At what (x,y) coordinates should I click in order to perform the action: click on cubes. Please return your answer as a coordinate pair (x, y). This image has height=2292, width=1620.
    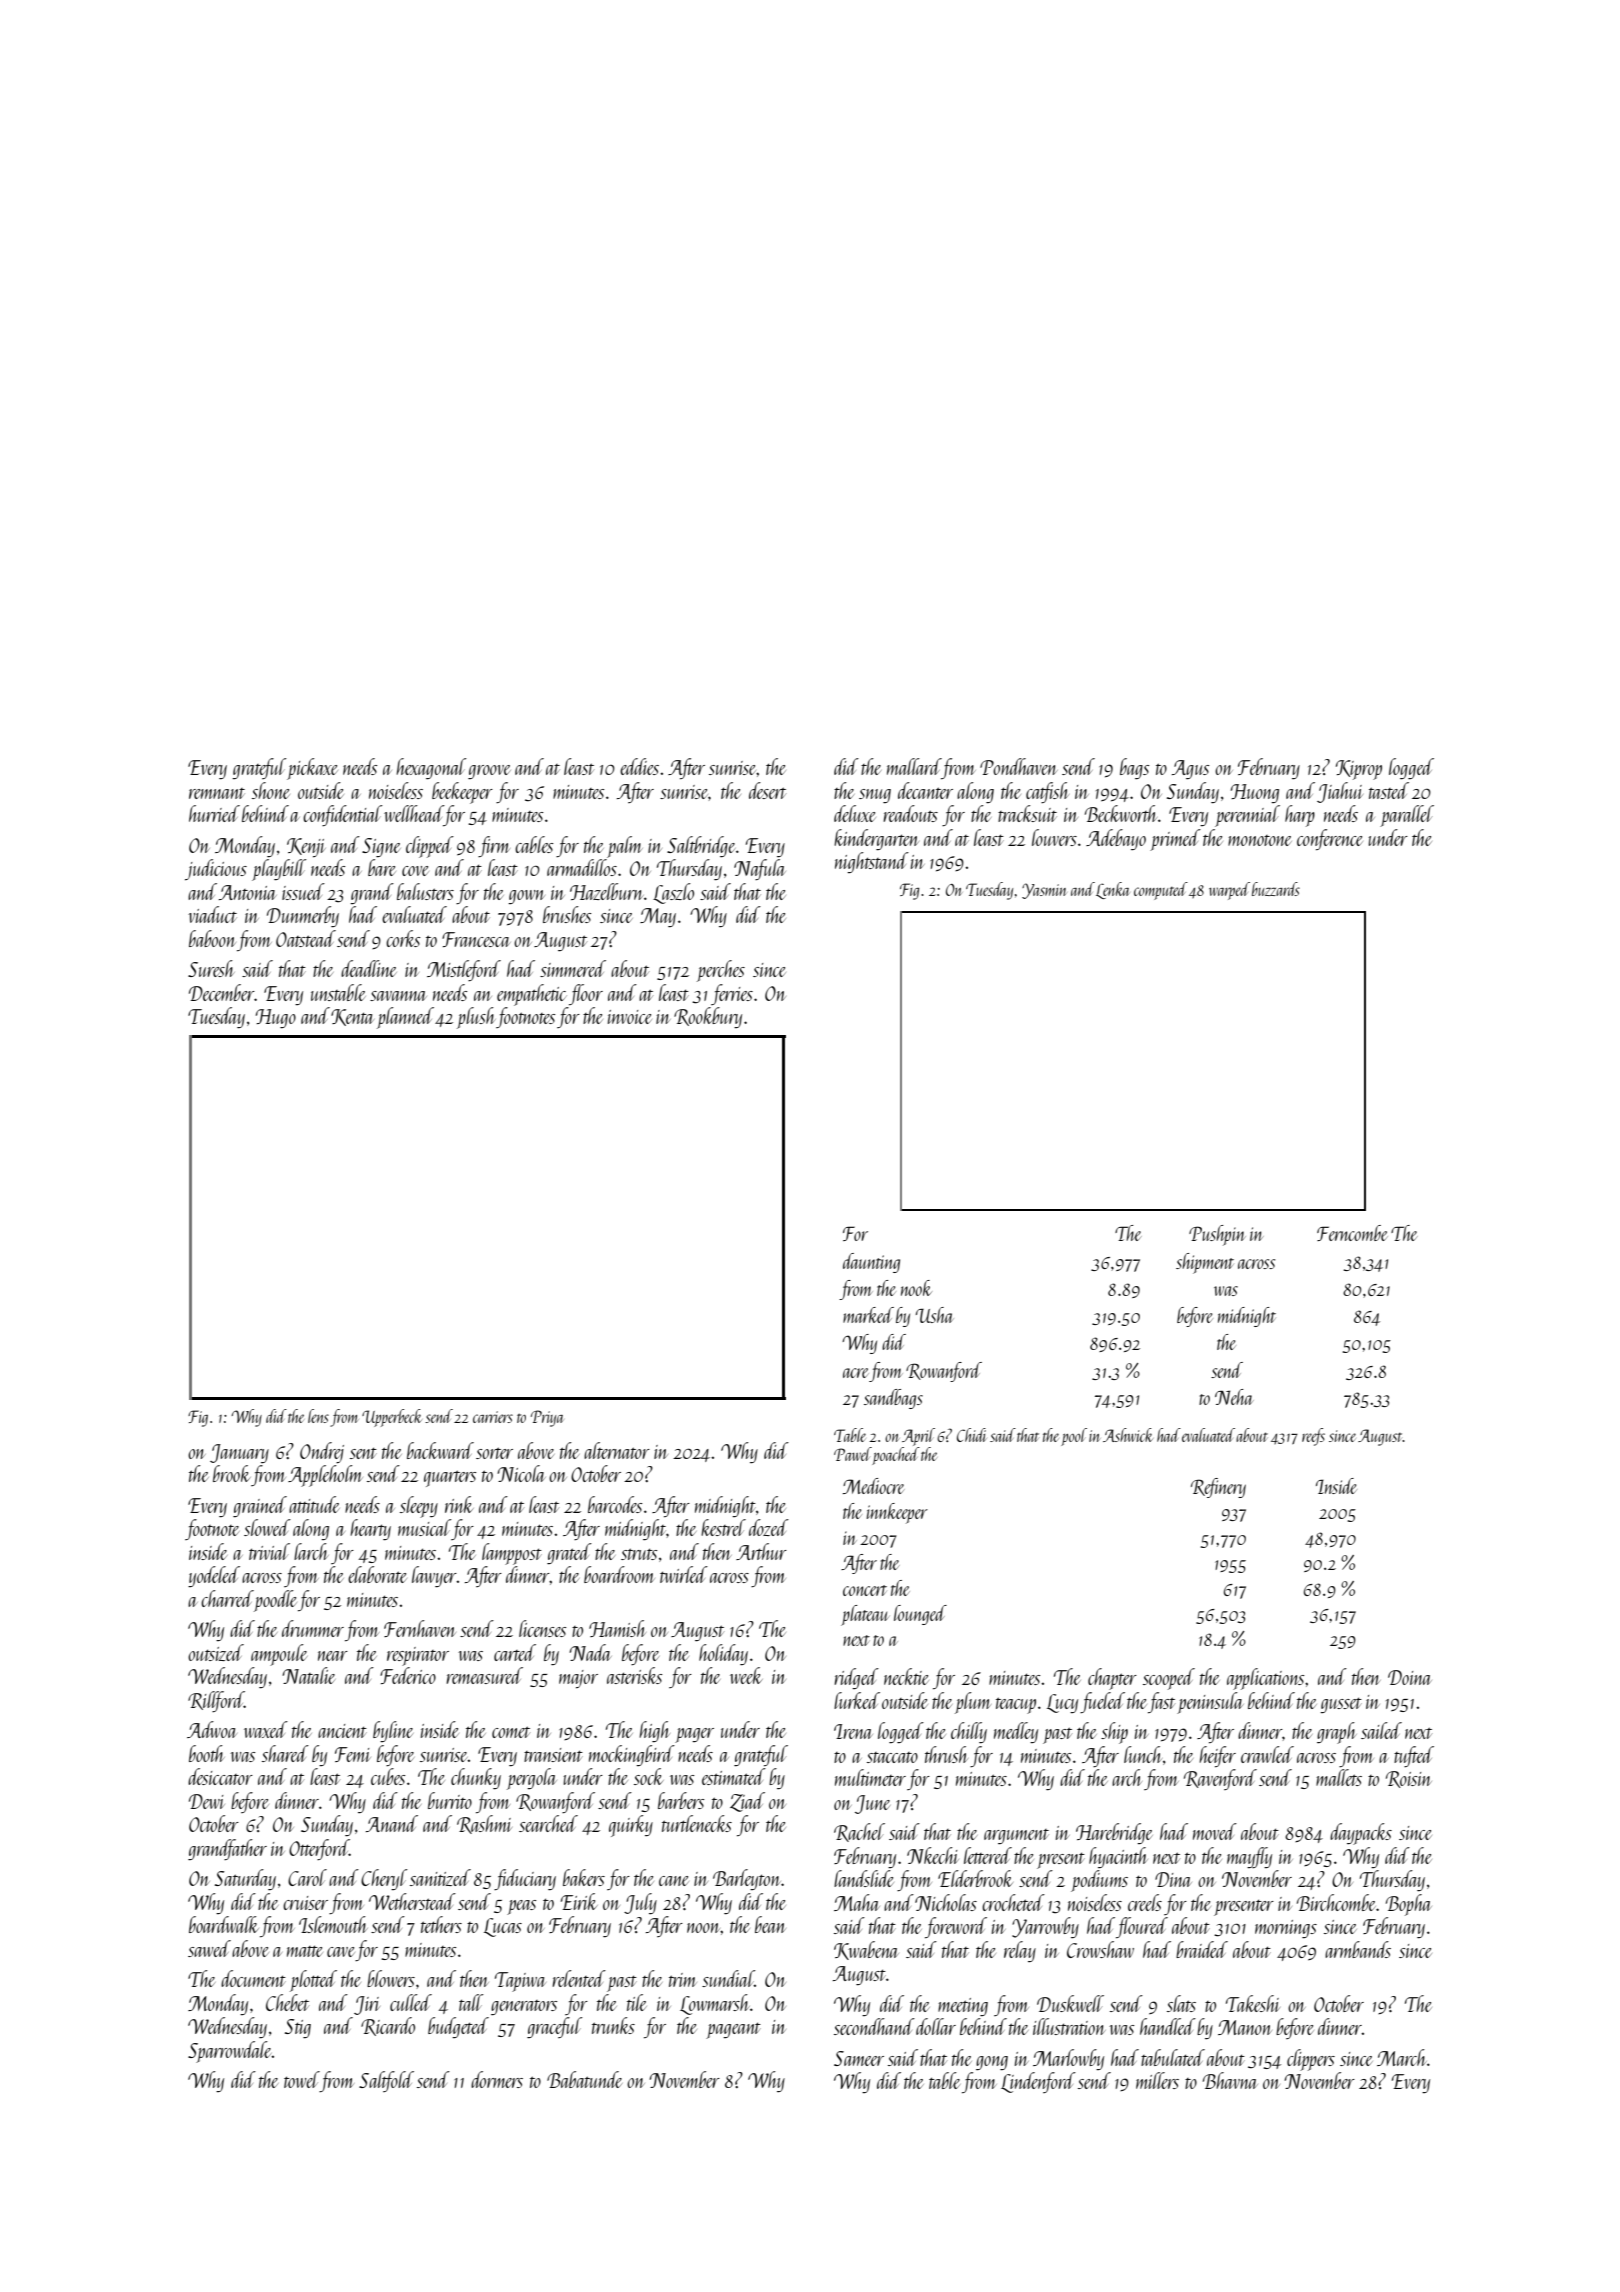
    Looking at the image, I should click on (388, 1776).
